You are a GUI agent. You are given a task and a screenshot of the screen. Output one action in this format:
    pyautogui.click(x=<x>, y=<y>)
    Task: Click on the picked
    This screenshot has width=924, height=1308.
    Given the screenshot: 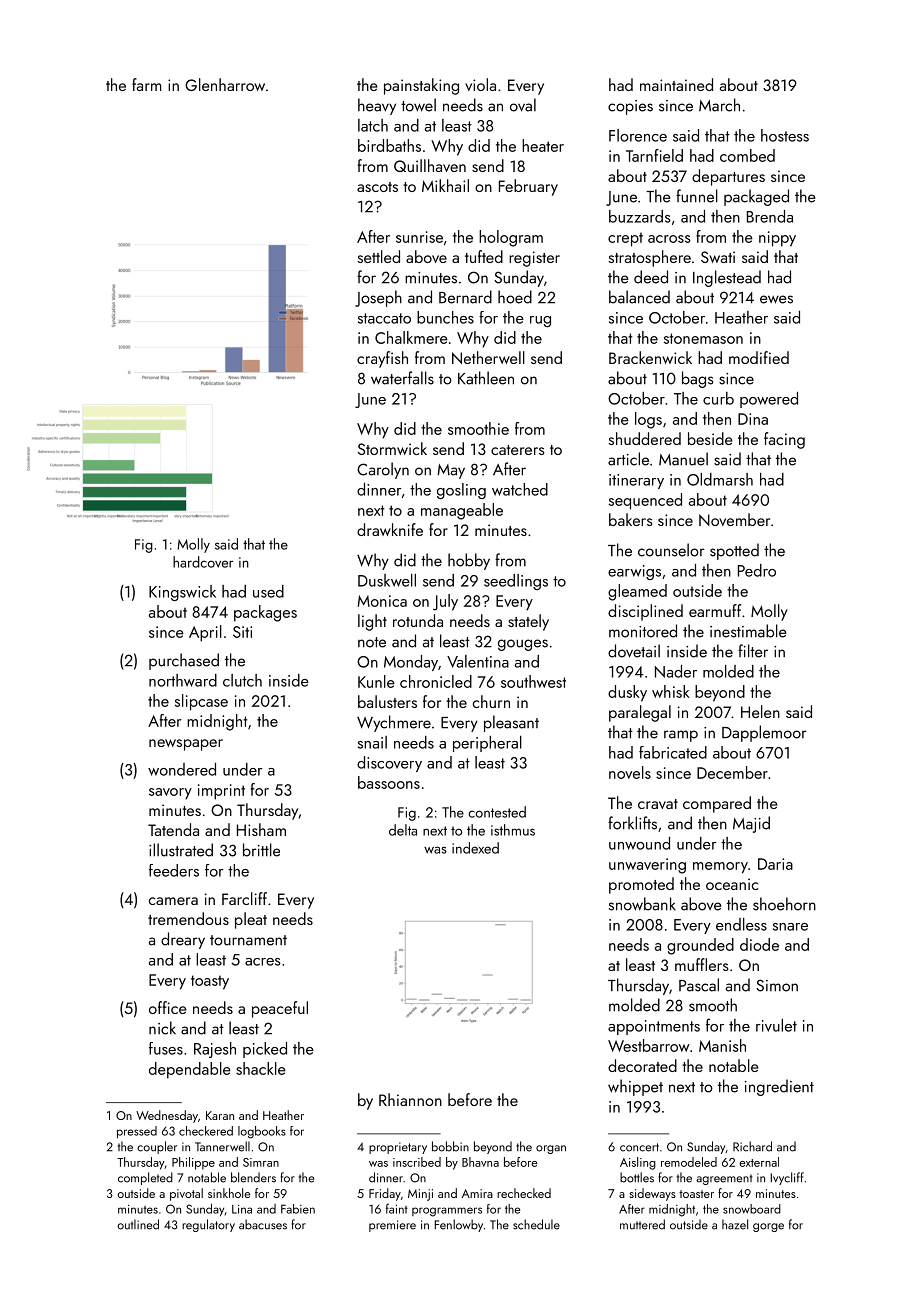 What is the action you would take?
    pyautogui.click(x=265, y=1050)
